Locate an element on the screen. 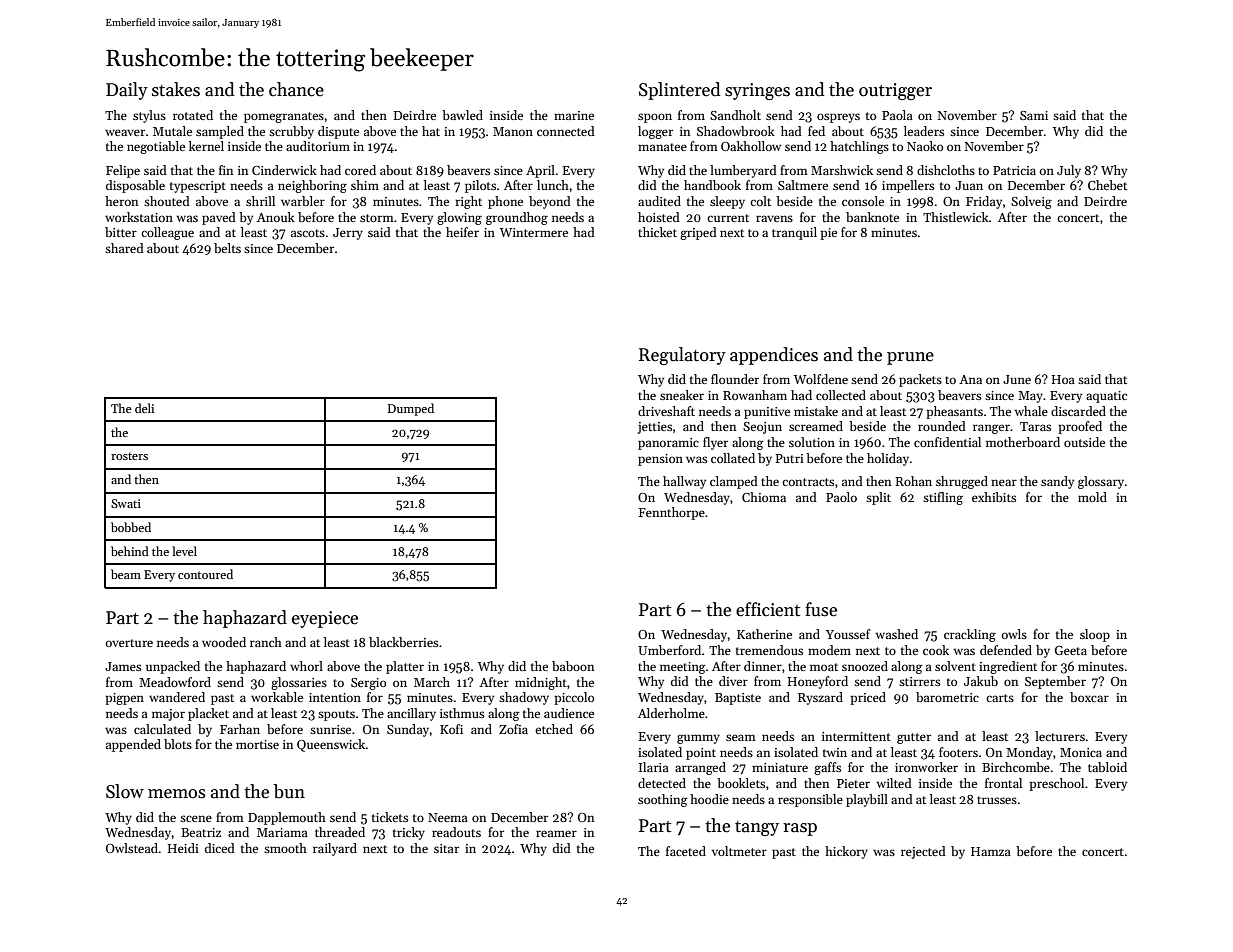  connected is located at coordinates (566, 131).
